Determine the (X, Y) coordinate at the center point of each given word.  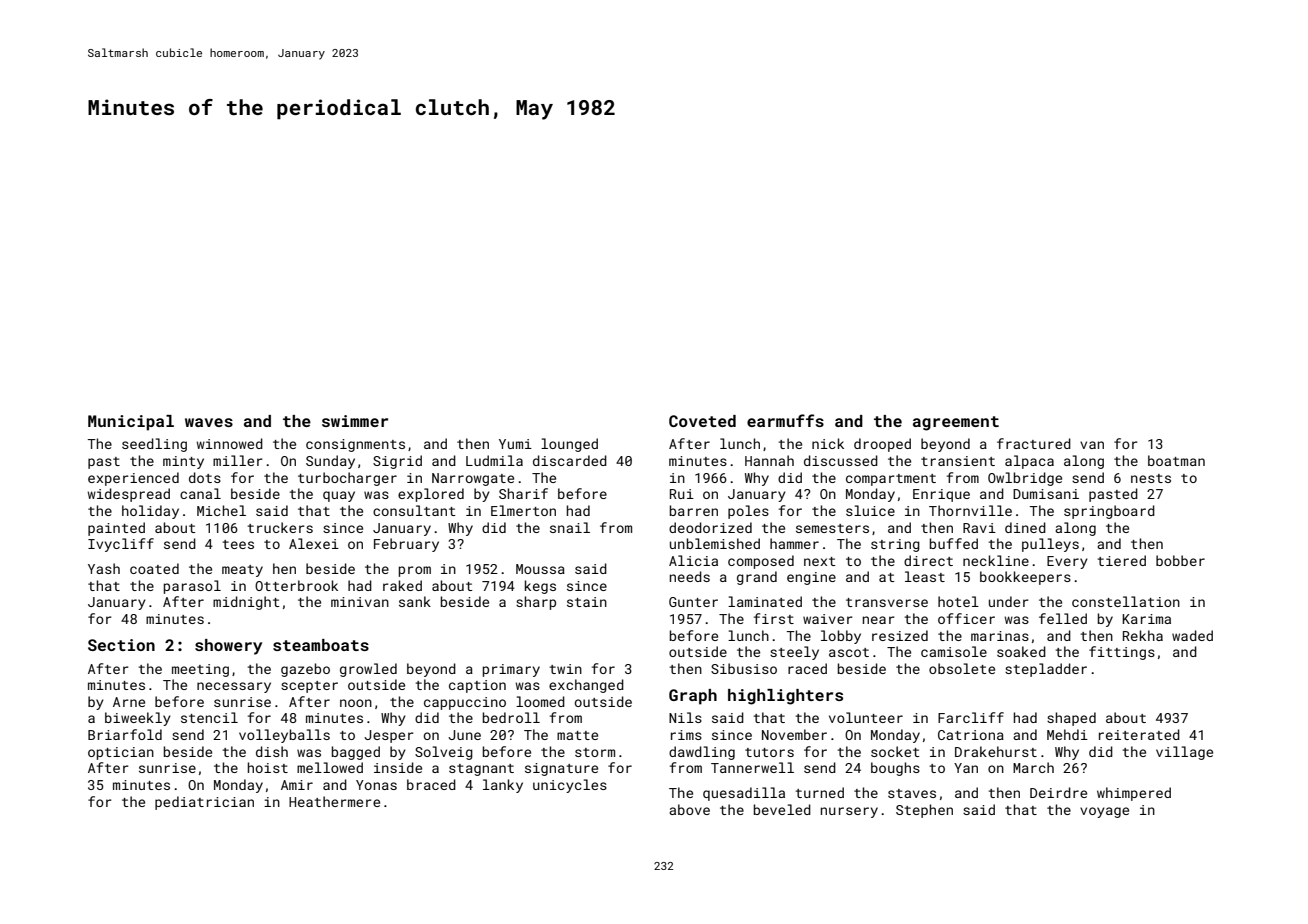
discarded (570, 460)
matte (577, 735)
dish (272, 751)
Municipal (131, 423)
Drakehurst (996, 751)
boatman (1176, 460)
